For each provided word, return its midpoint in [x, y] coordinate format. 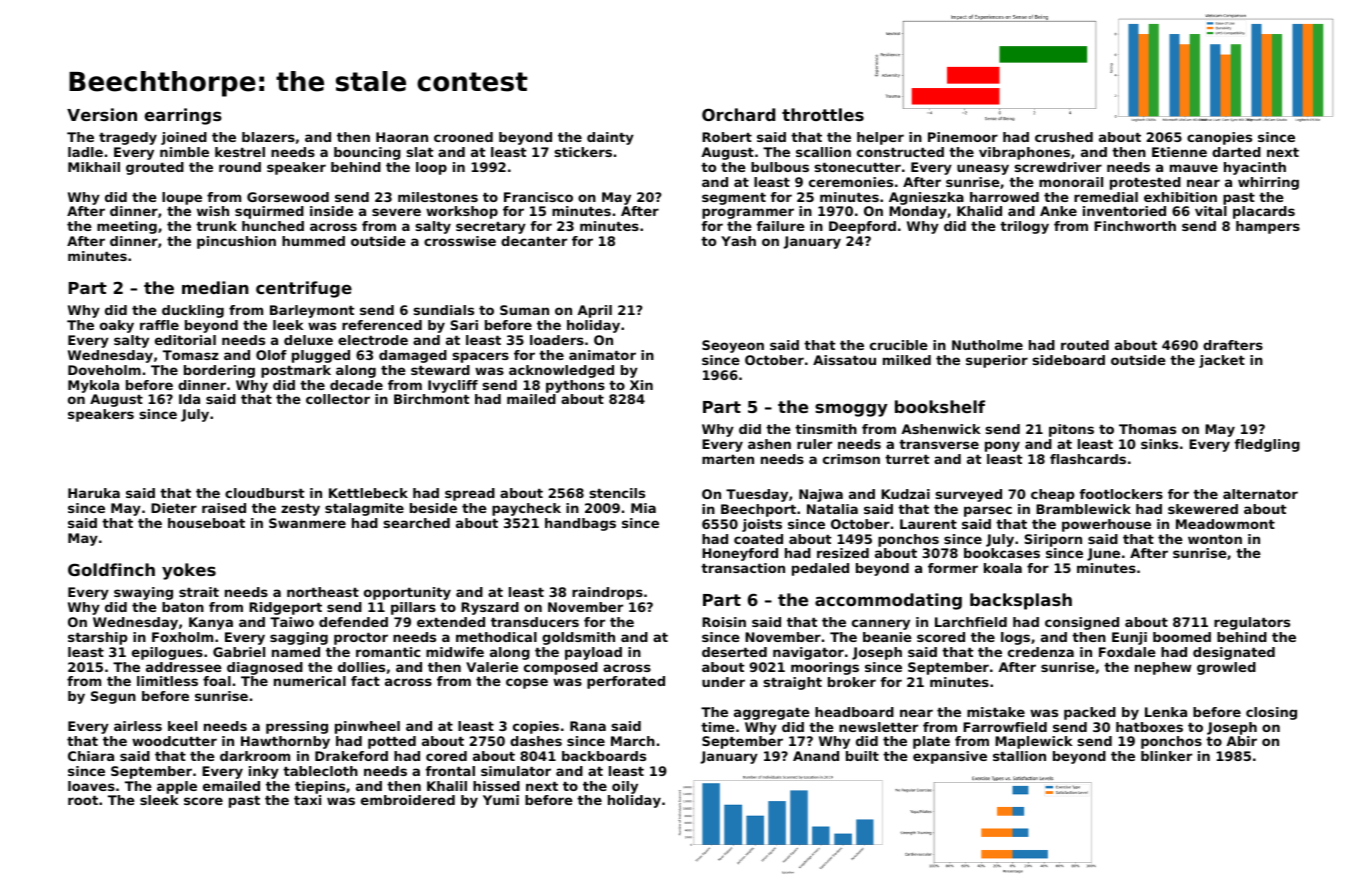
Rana [588, 726]
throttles [823, 114]
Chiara [91, 756]
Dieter [174, 508]
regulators [1252, 623]
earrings [183, 116]
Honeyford [740, 554]
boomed [1182, 637]
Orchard [738, 114]
